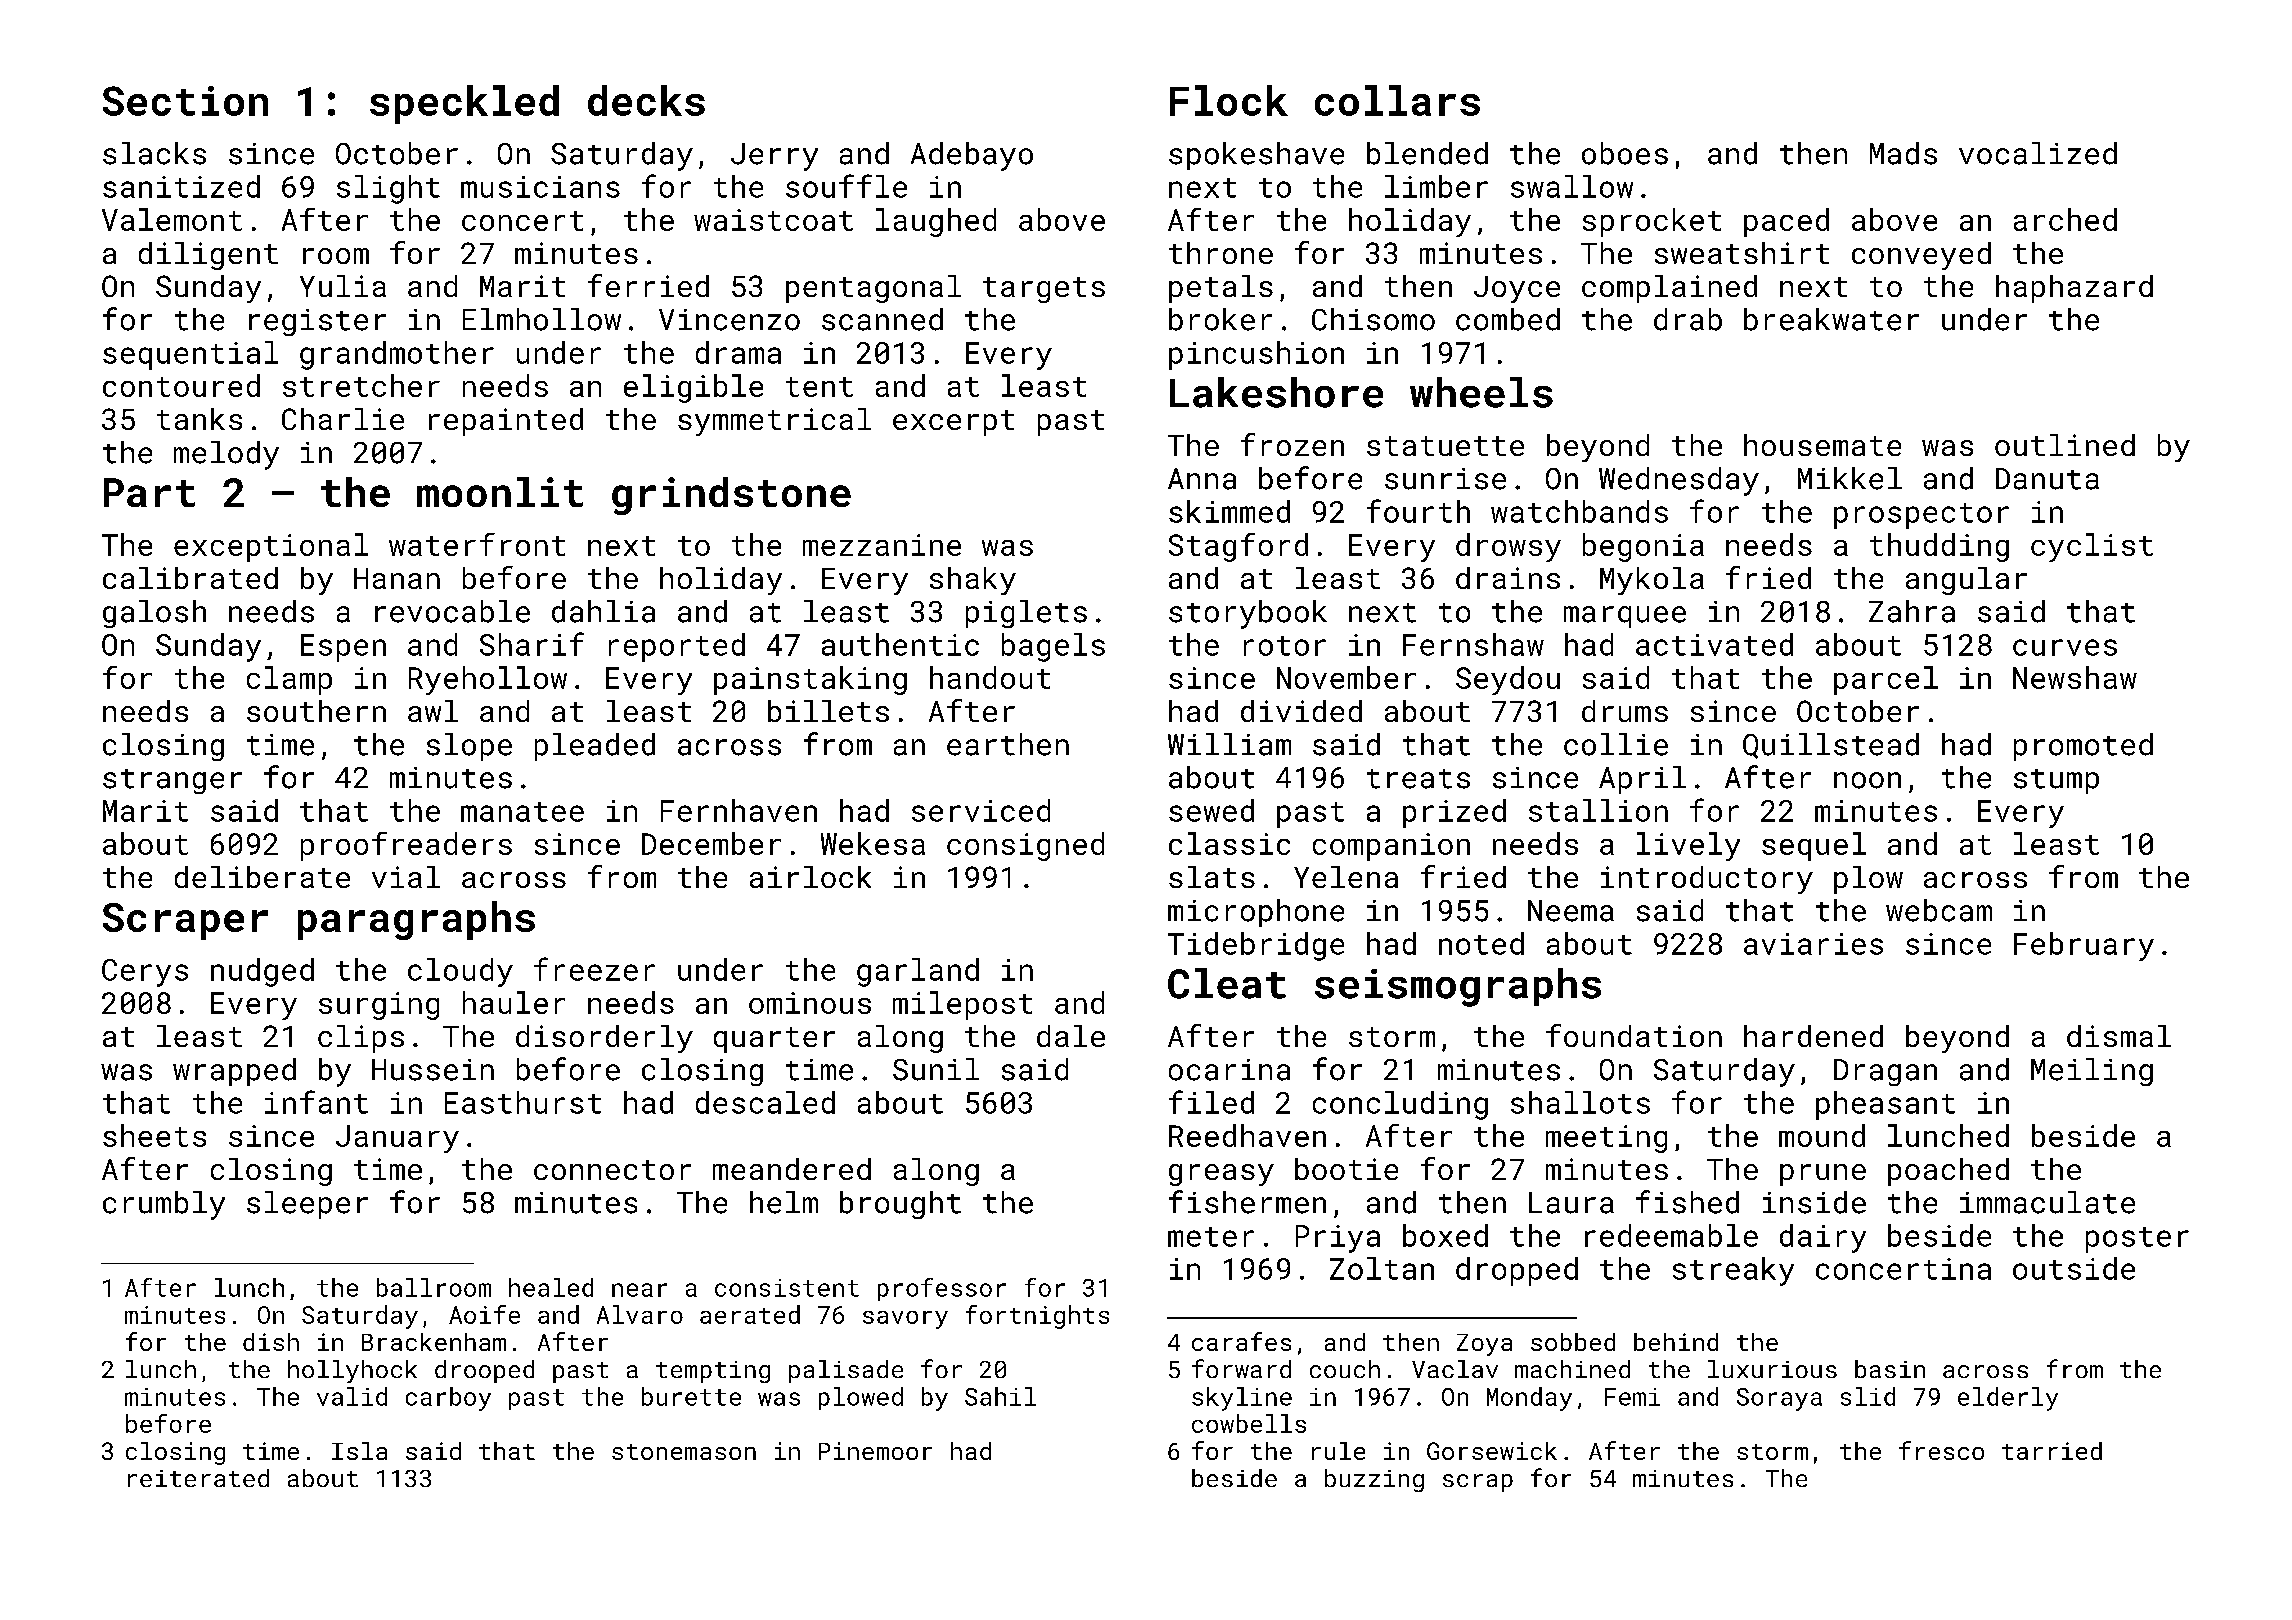 The width and height of the page is (2292, 1620). I want to click on thudding, so click(1939, 547).
